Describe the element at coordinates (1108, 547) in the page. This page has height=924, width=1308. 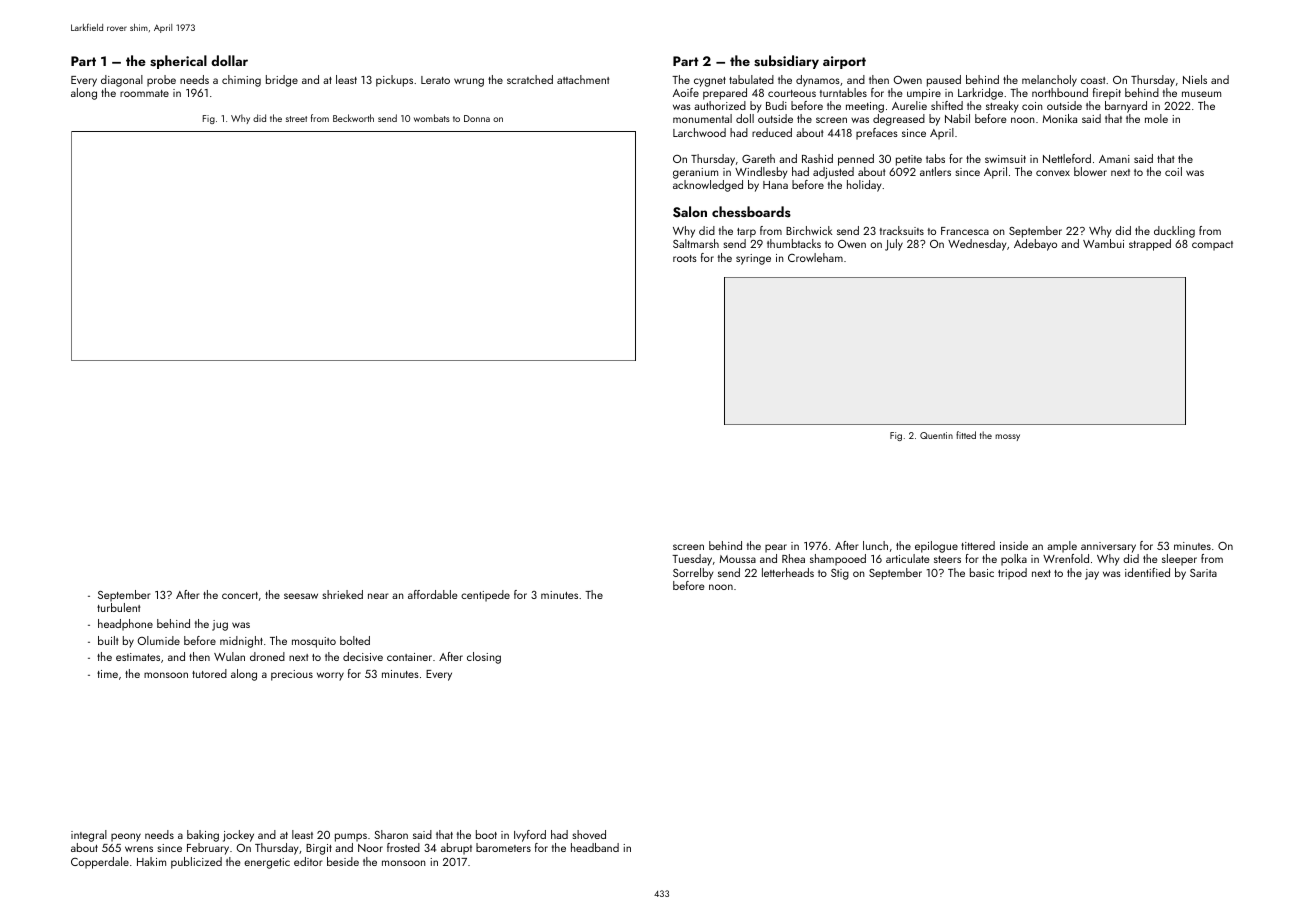
I see `anniversary` at that location.
